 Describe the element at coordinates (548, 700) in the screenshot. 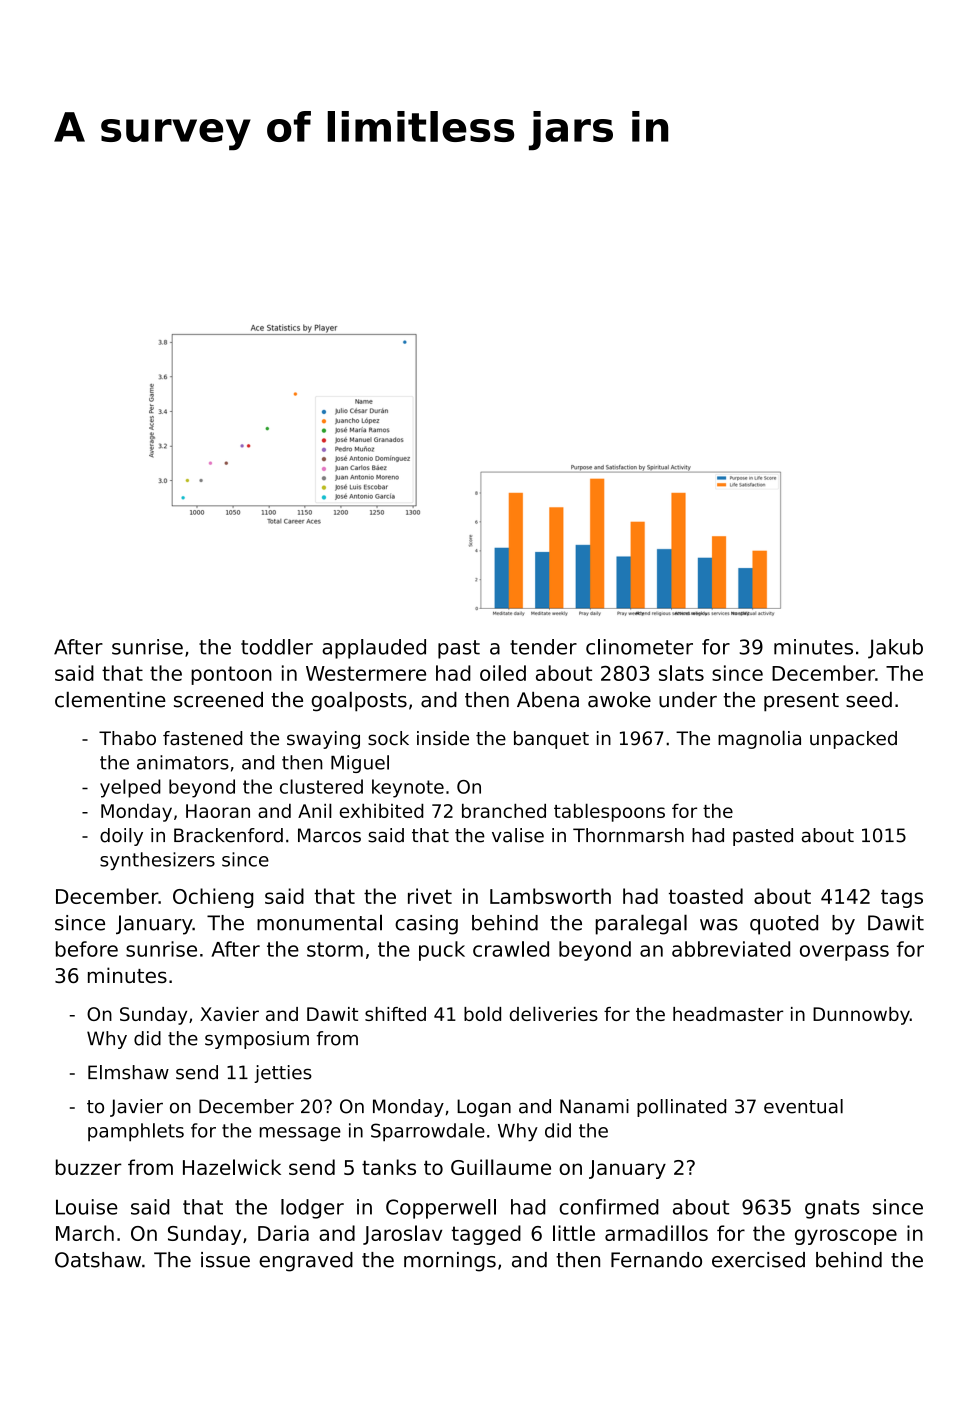

I see `Abena` at that location.
